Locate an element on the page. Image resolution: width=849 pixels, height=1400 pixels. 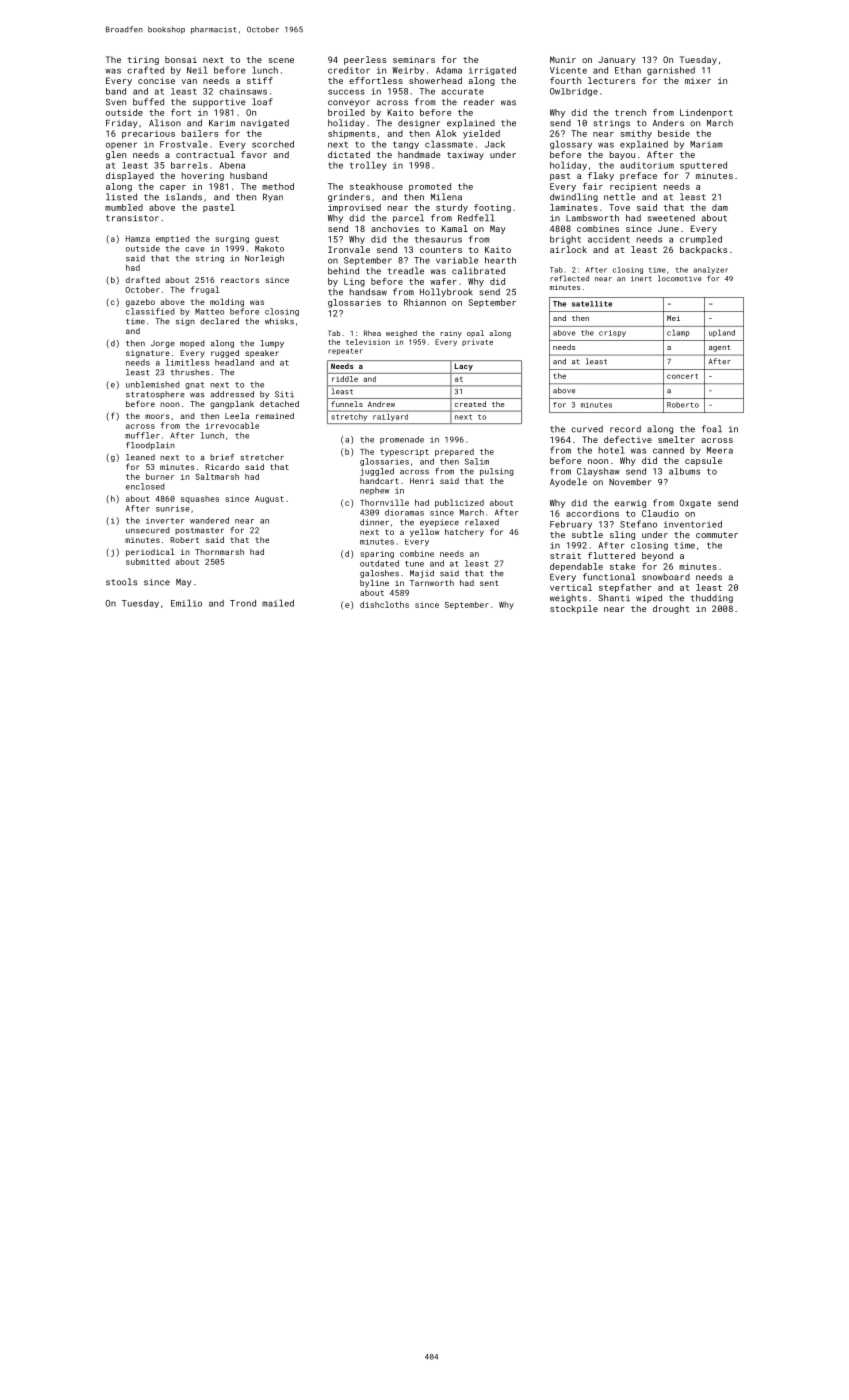
reactors is located at coordinates (240, 280).
